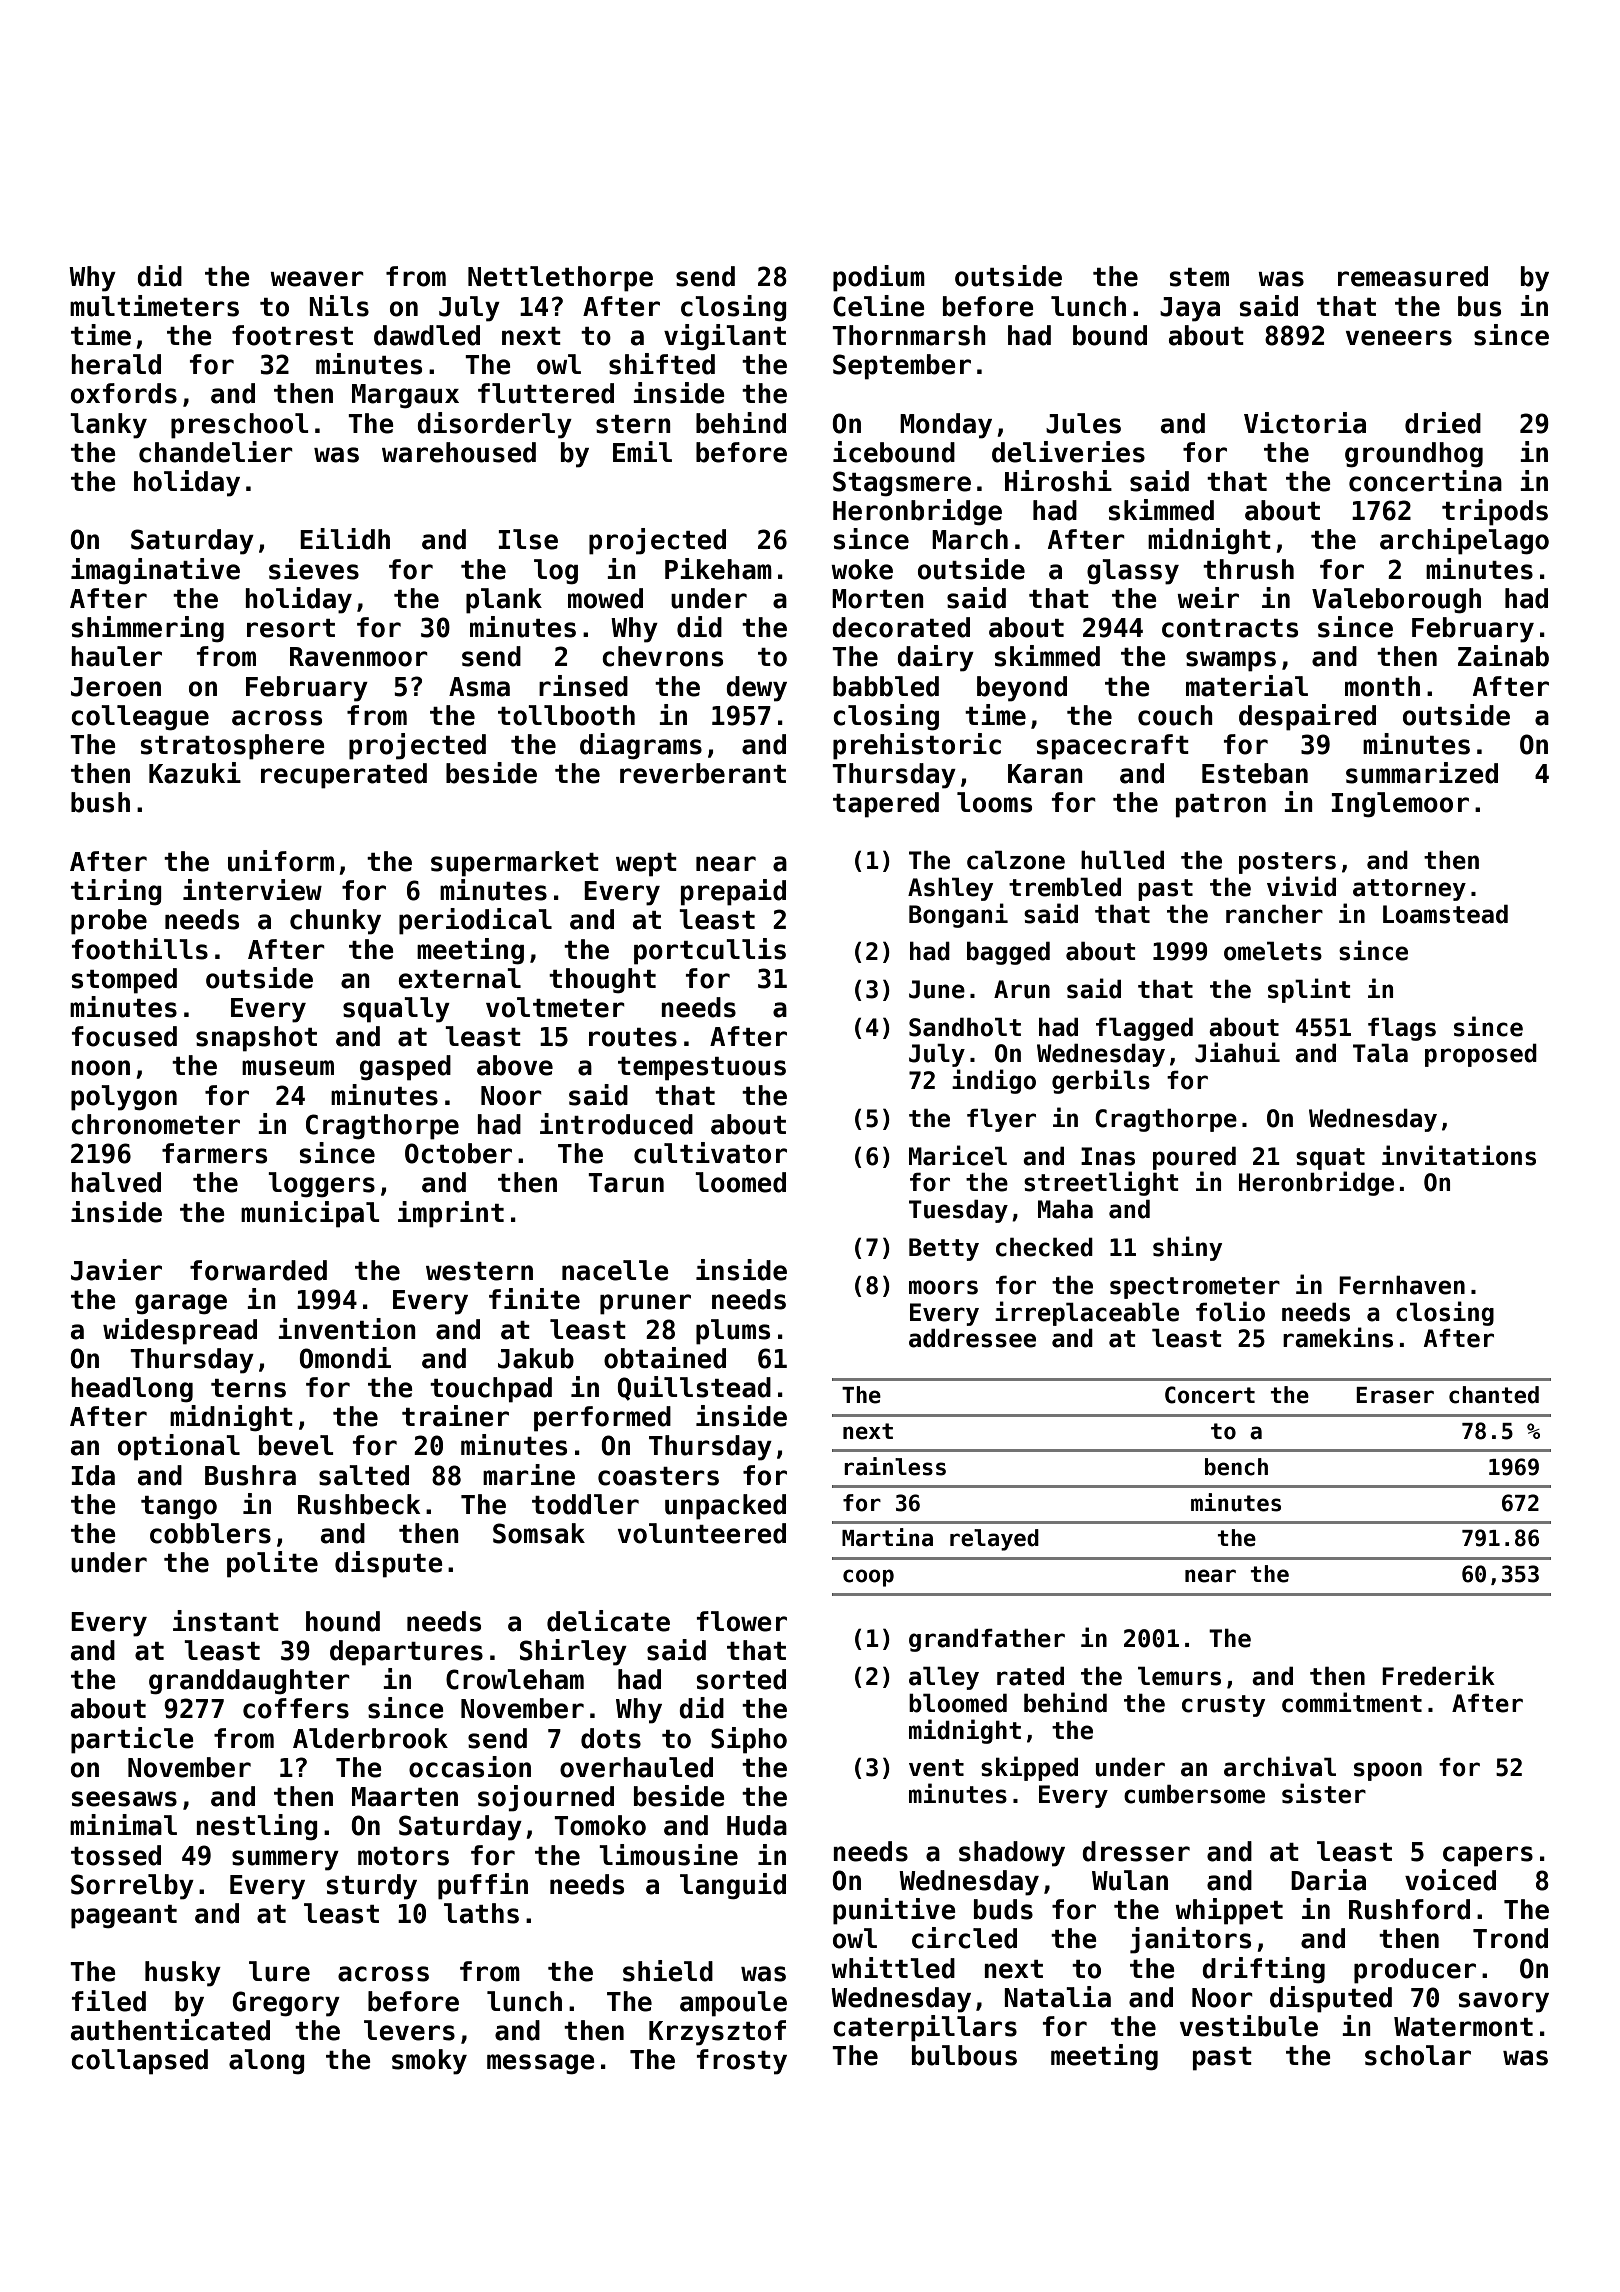 The image size is (1620, 2292). What do you see at coordinates (515, 1679) in the image?
I see `Crowleham` at bounding box center [515, 1679].
